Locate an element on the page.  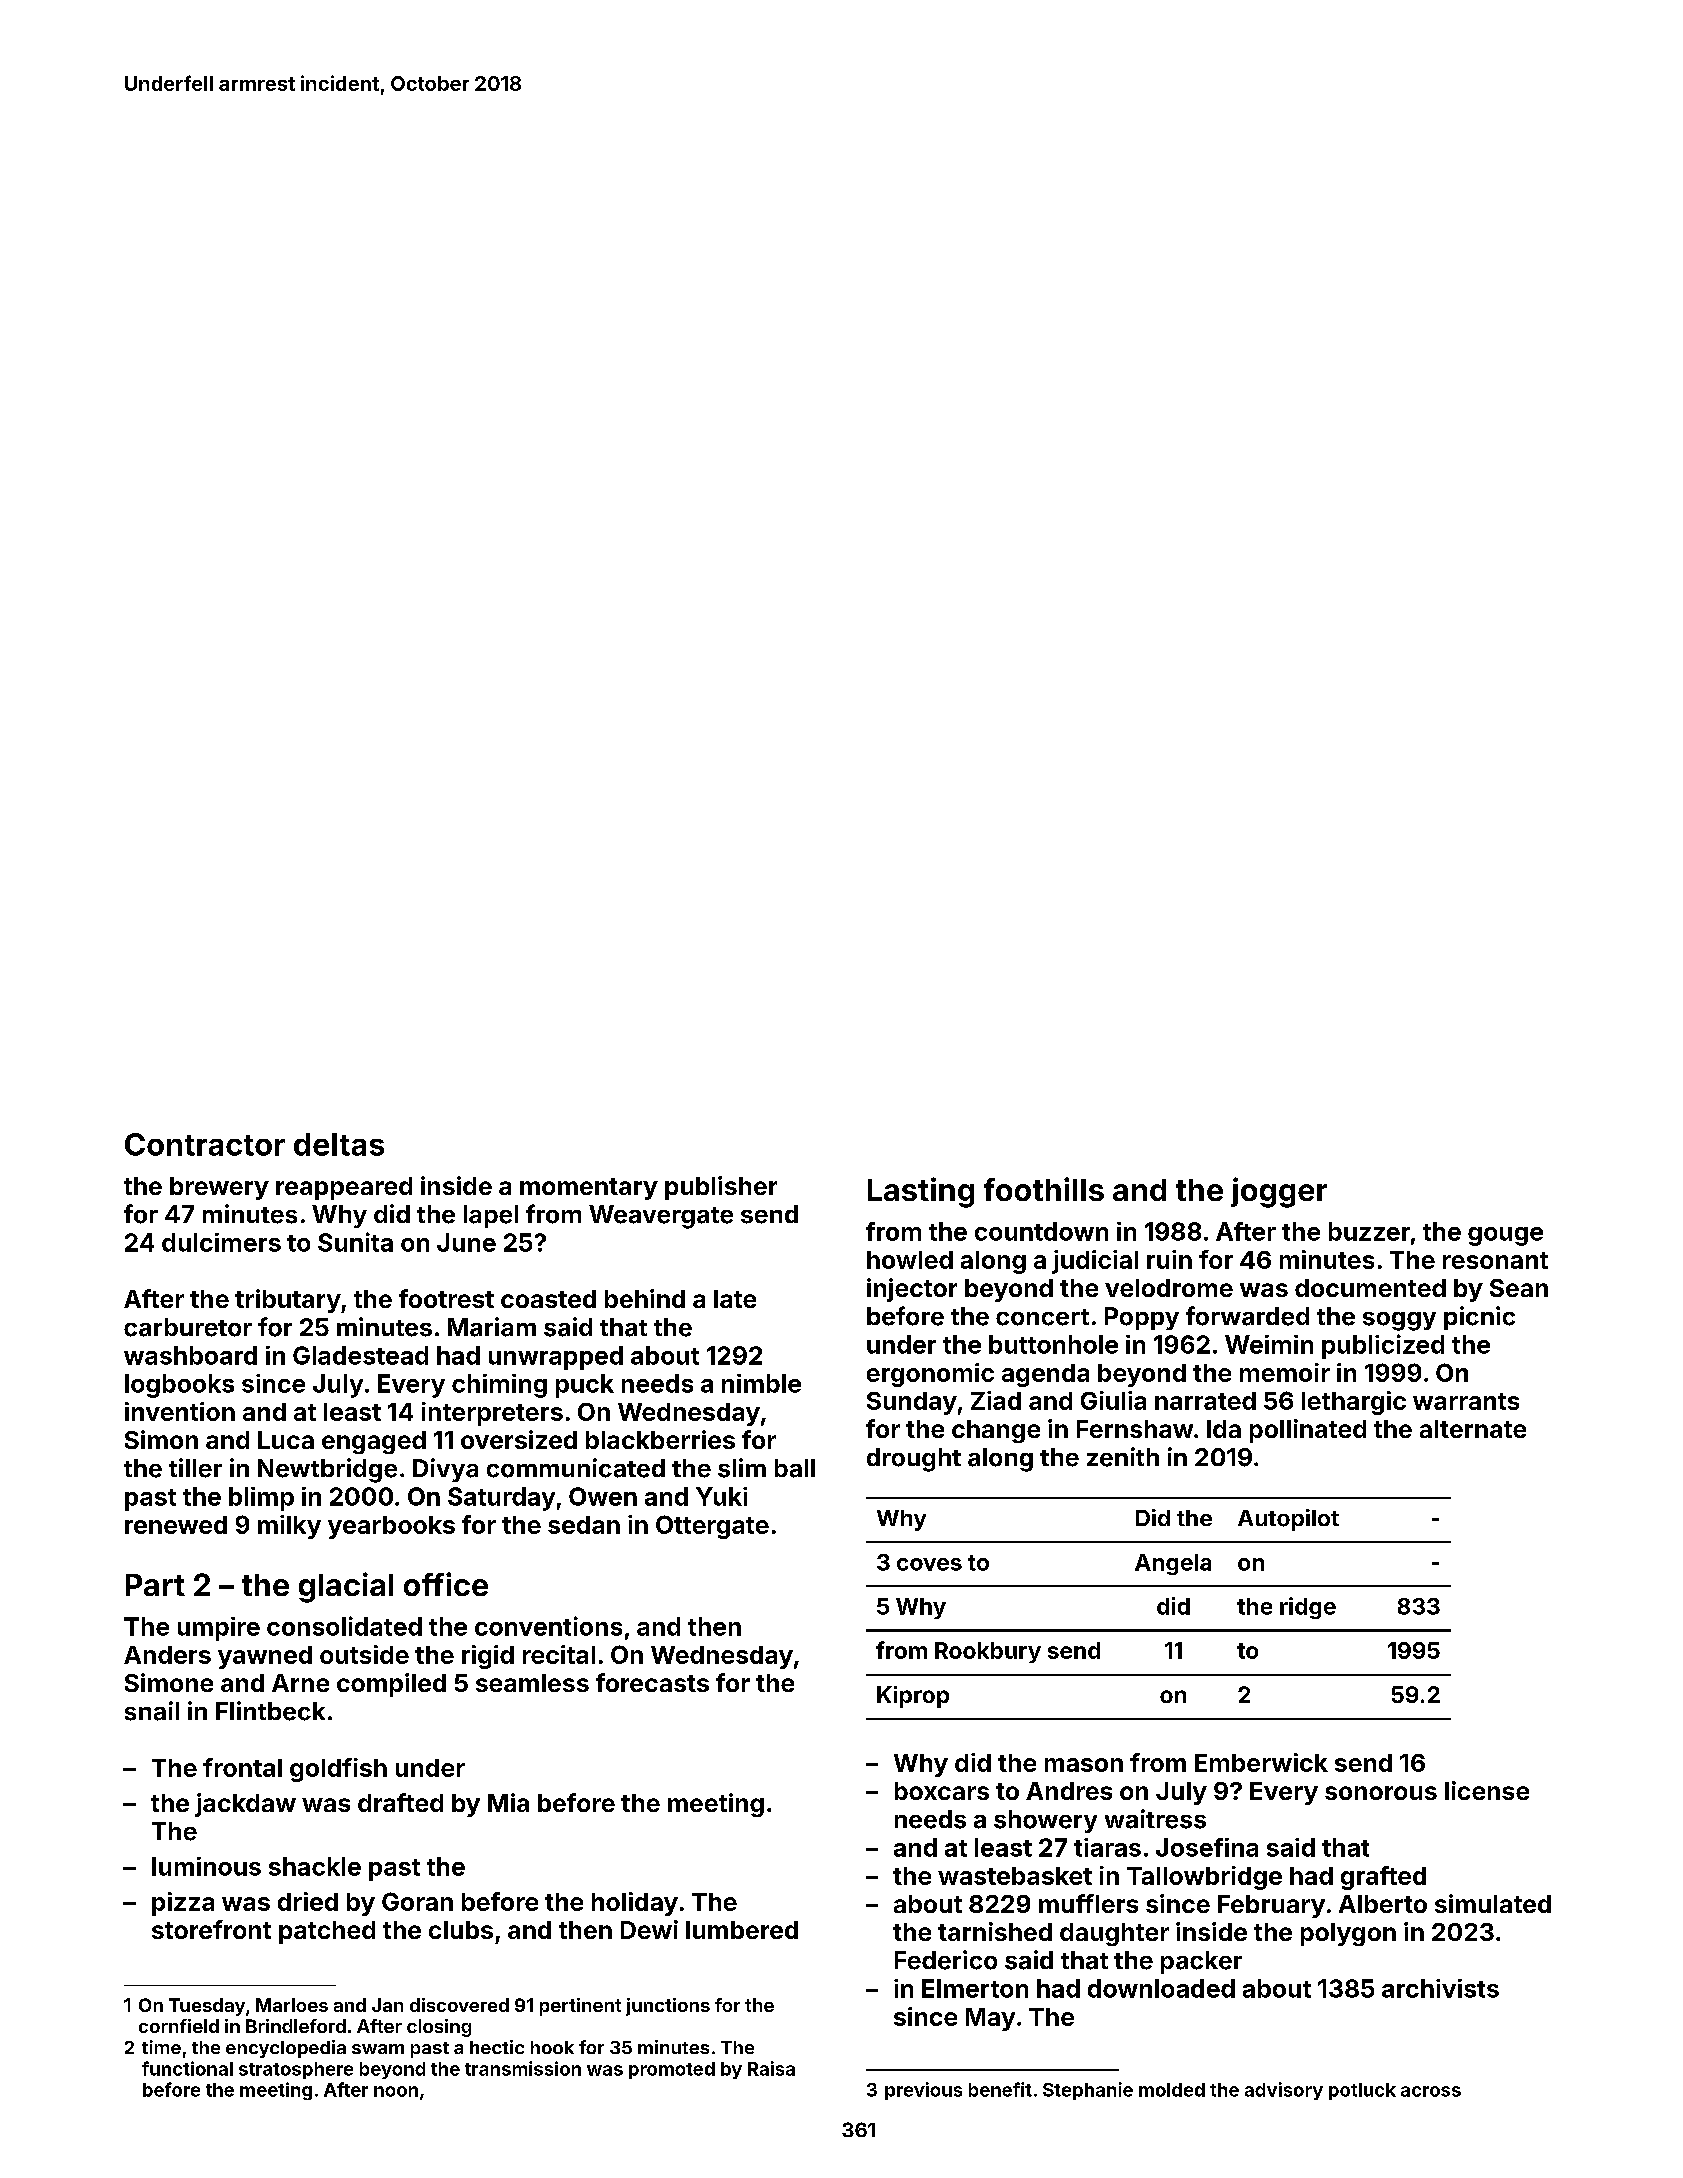
promoted is located at coordinates (672, 2070).
